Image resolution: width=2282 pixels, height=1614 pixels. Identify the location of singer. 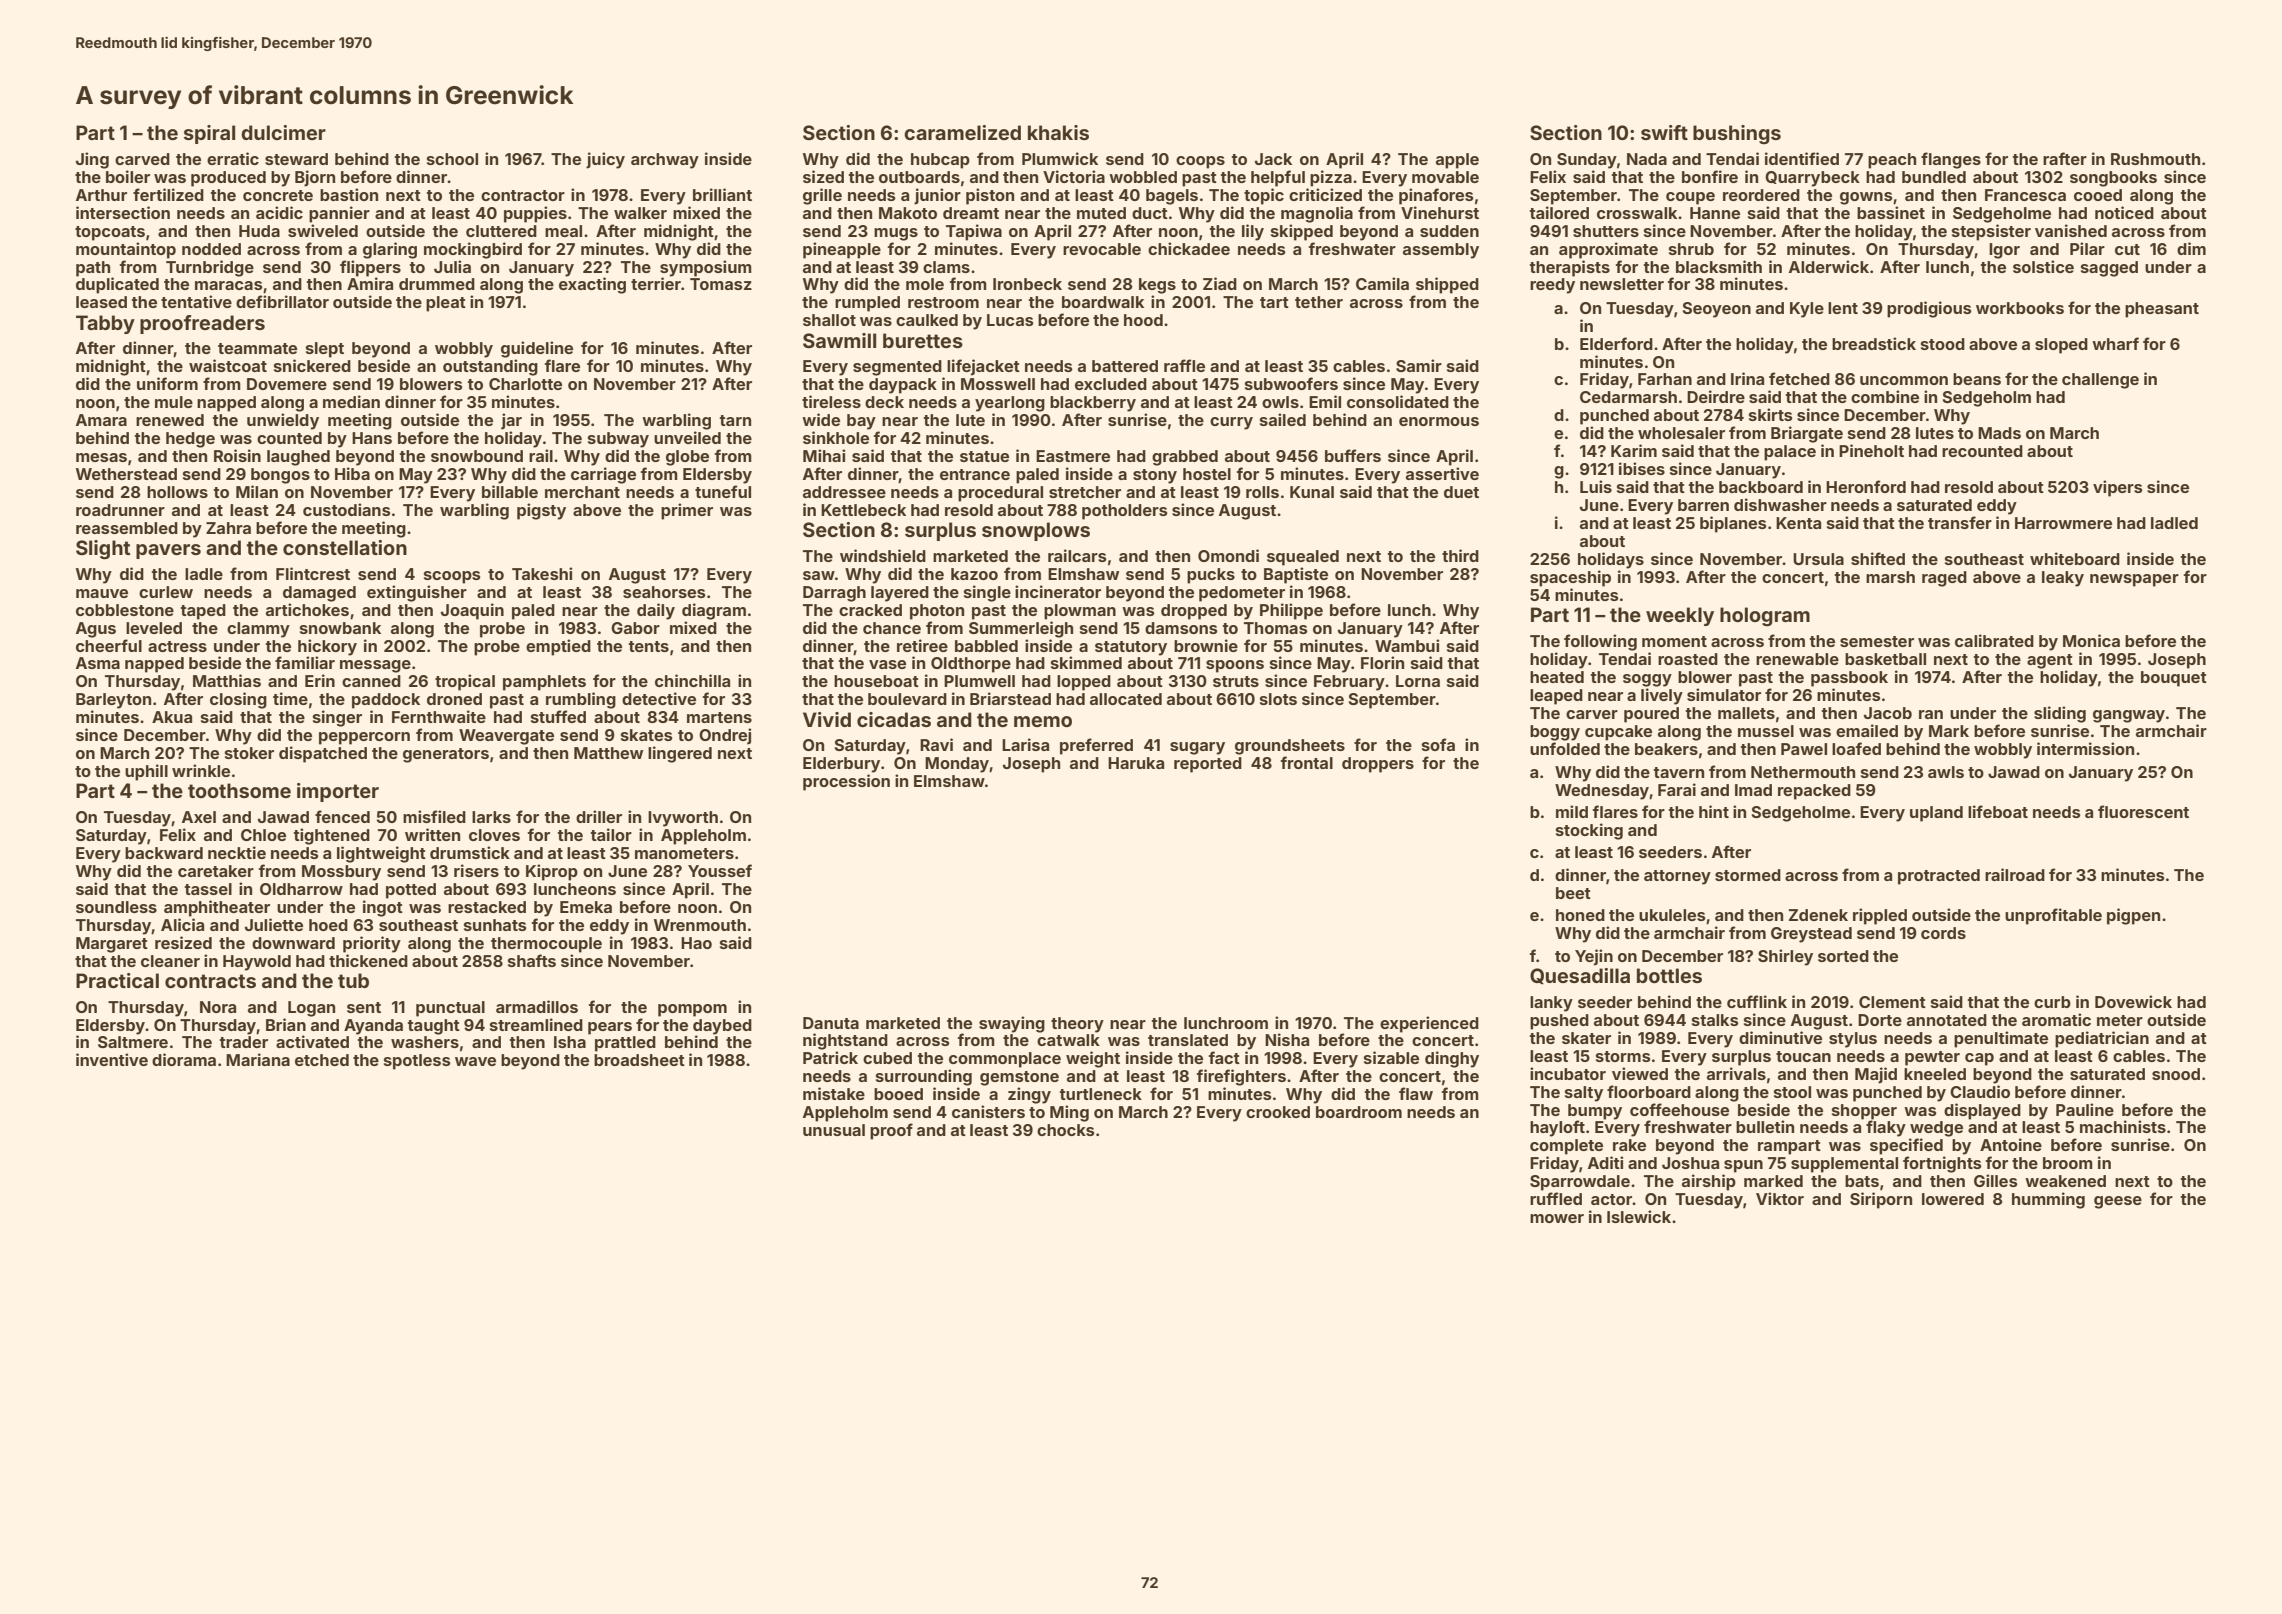
(337, 718).
